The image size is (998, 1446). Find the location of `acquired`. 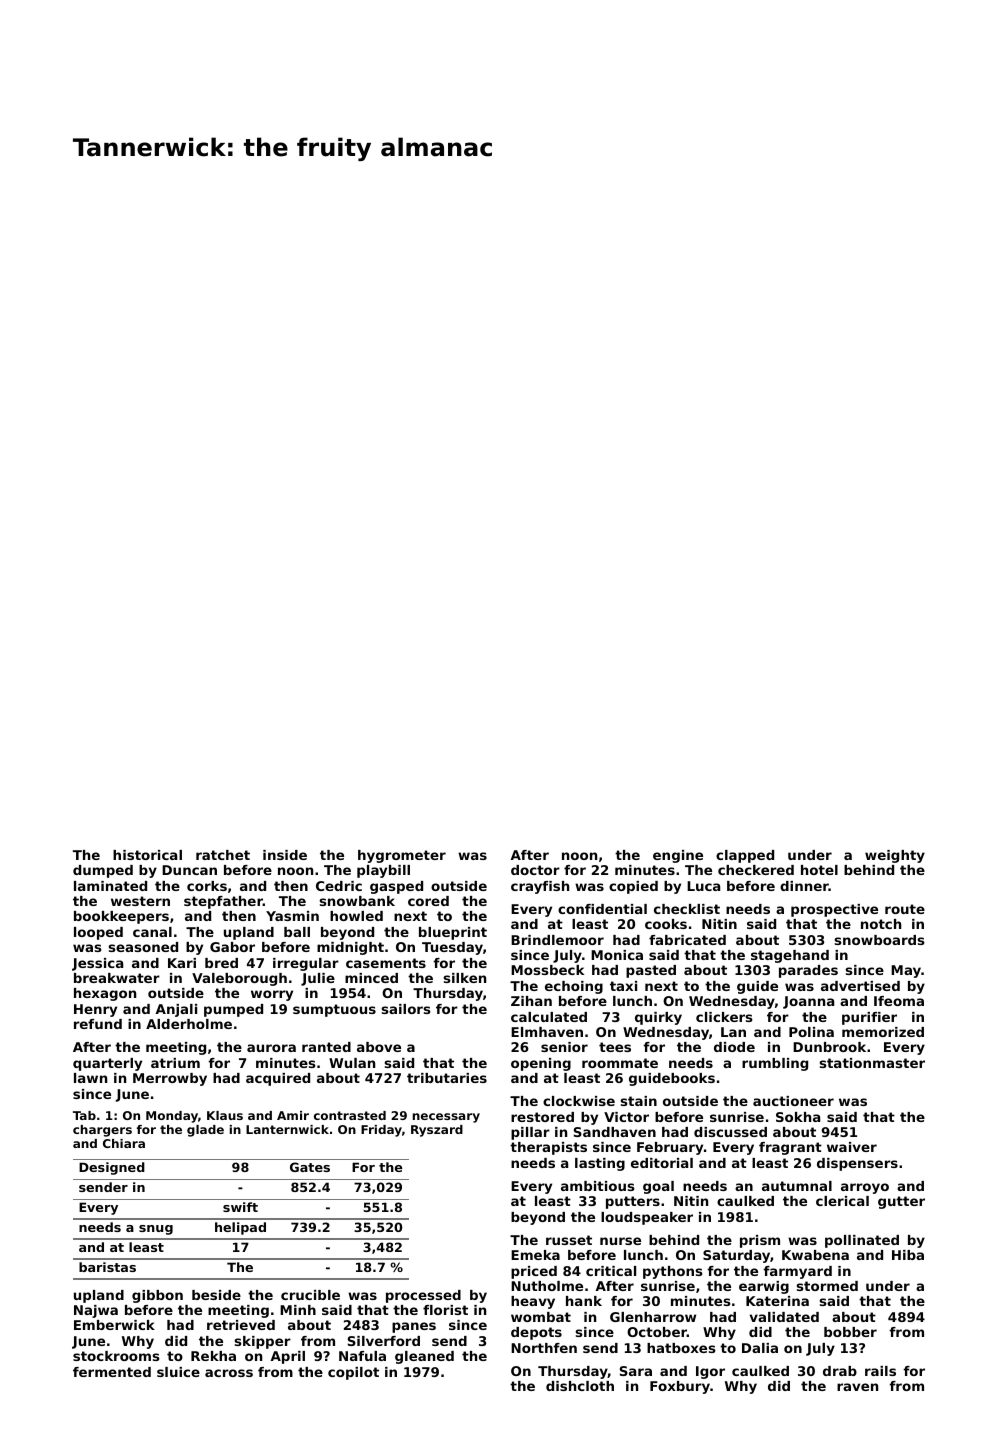

acquired is located at coordinates (278, 1079).
